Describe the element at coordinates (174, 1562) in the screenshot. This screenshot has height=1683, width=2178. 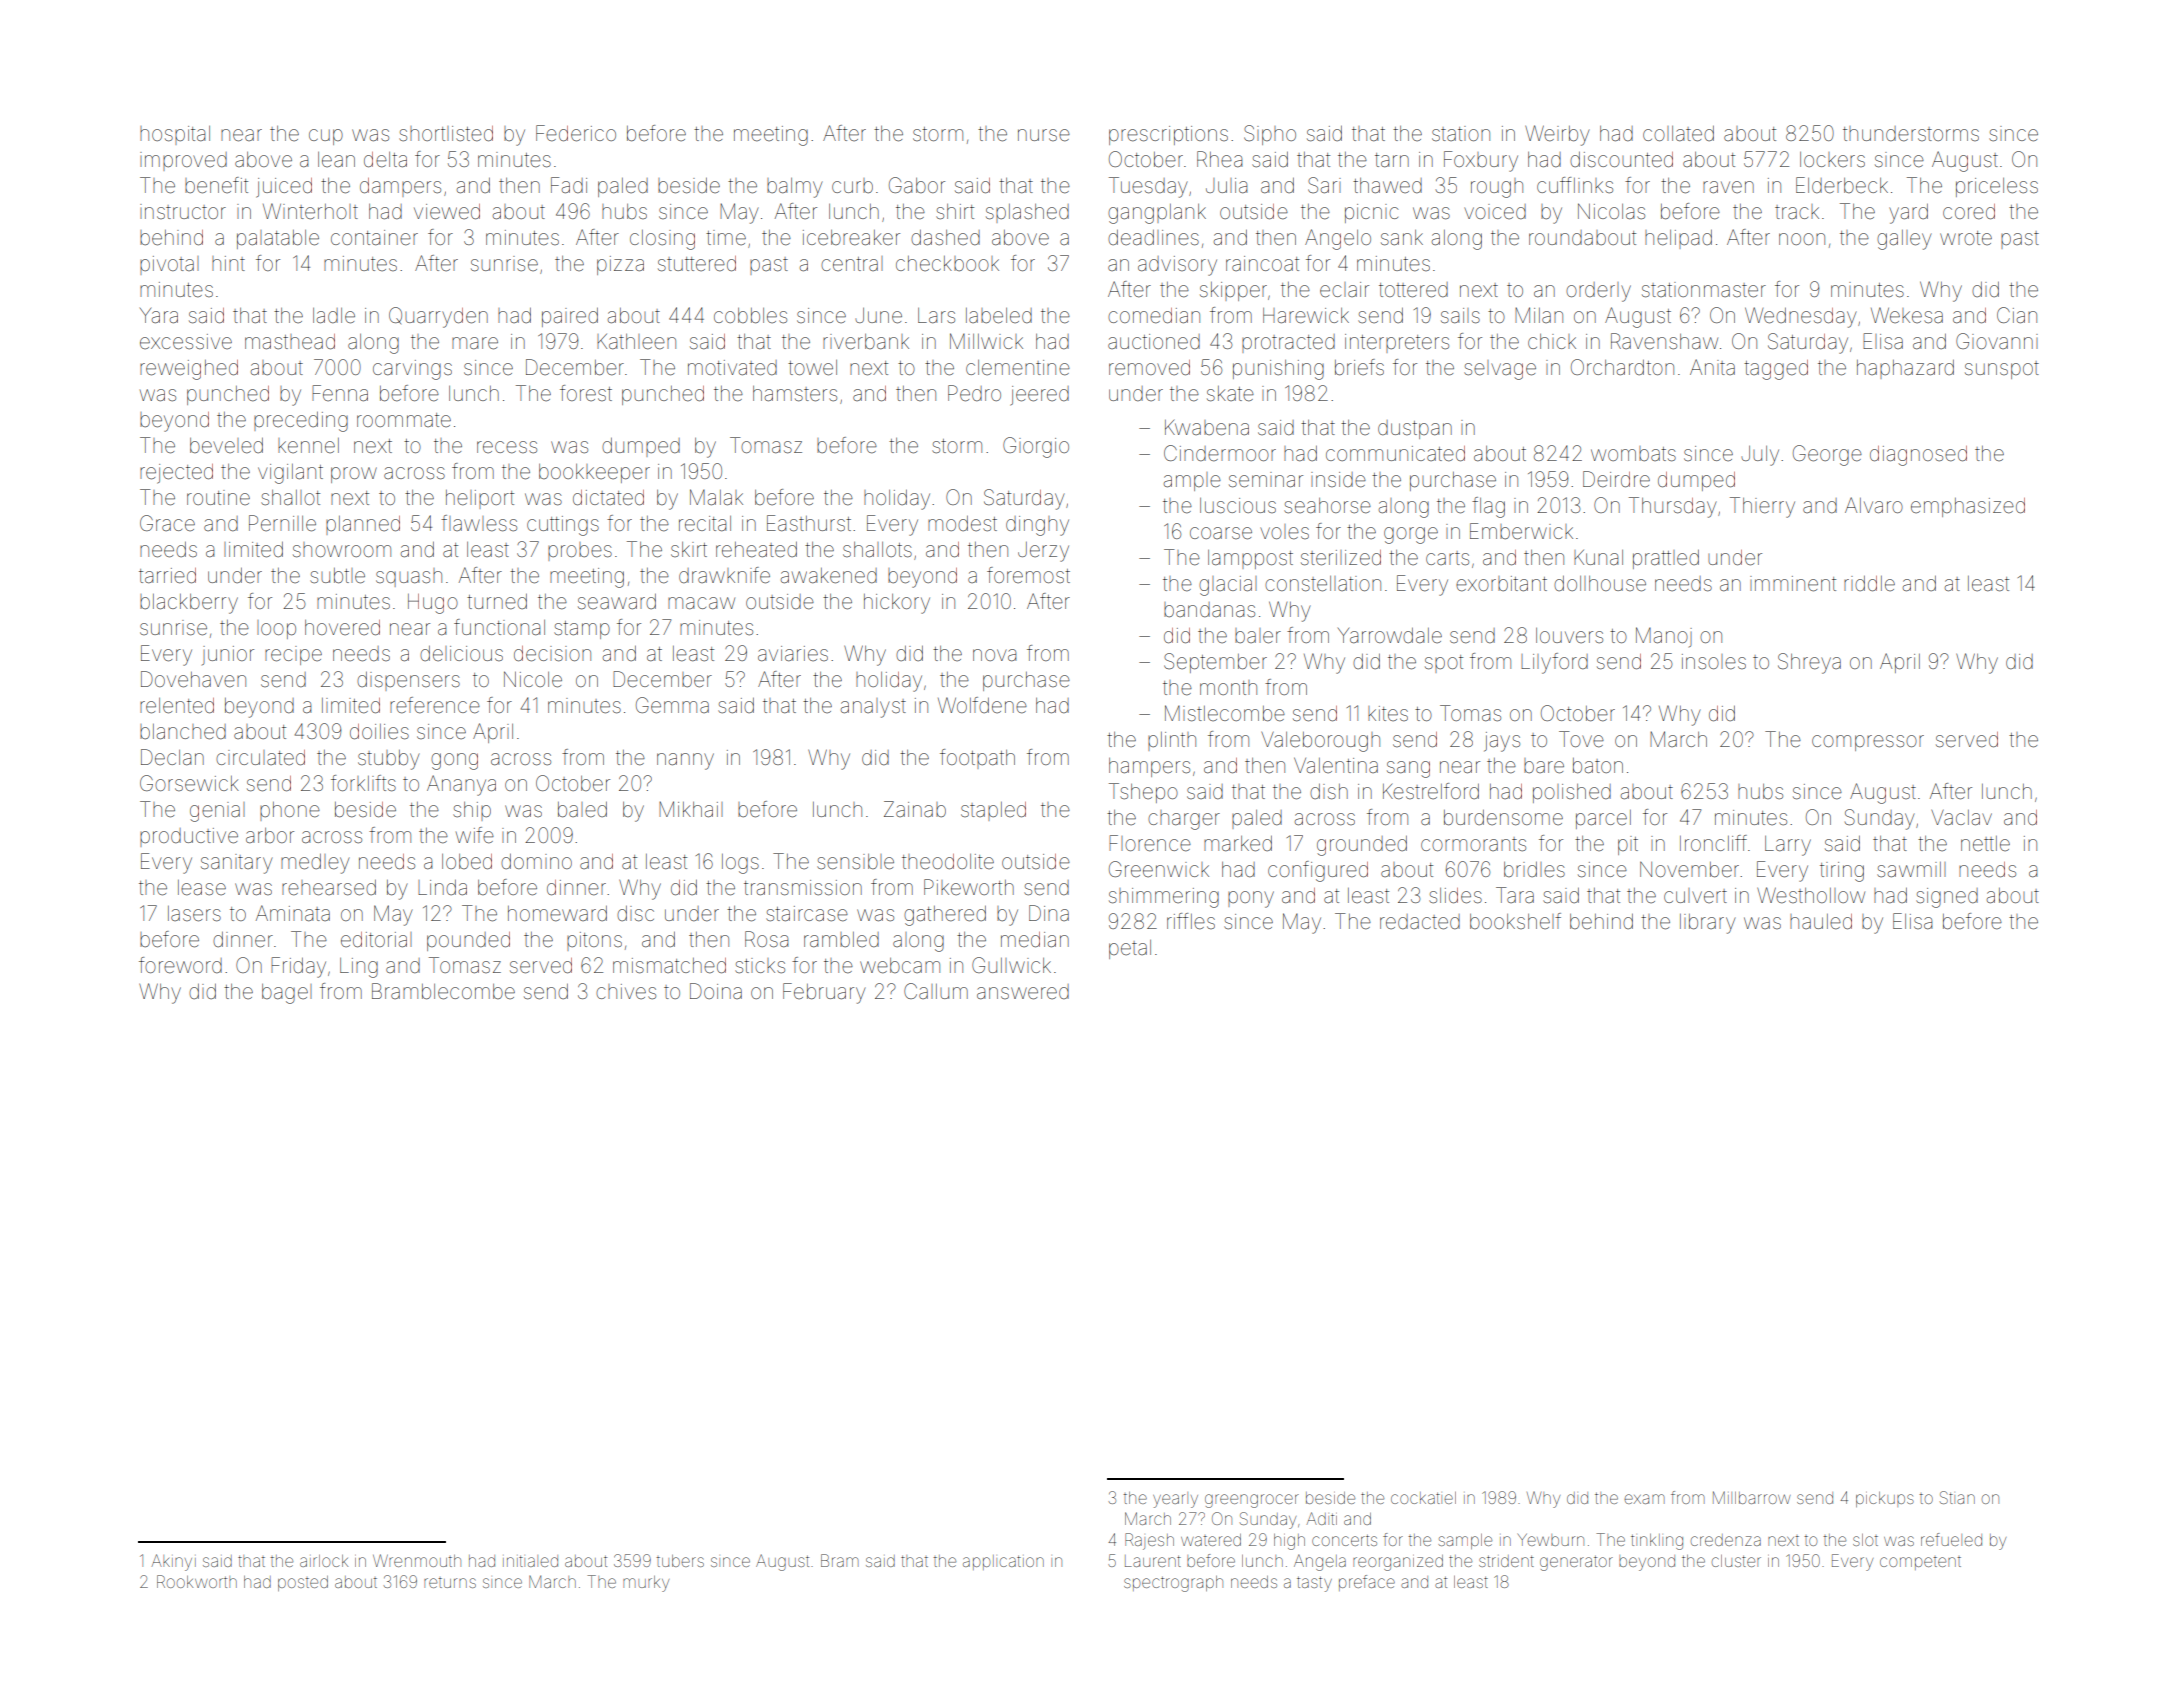
I see `Akinyi` at that location.
